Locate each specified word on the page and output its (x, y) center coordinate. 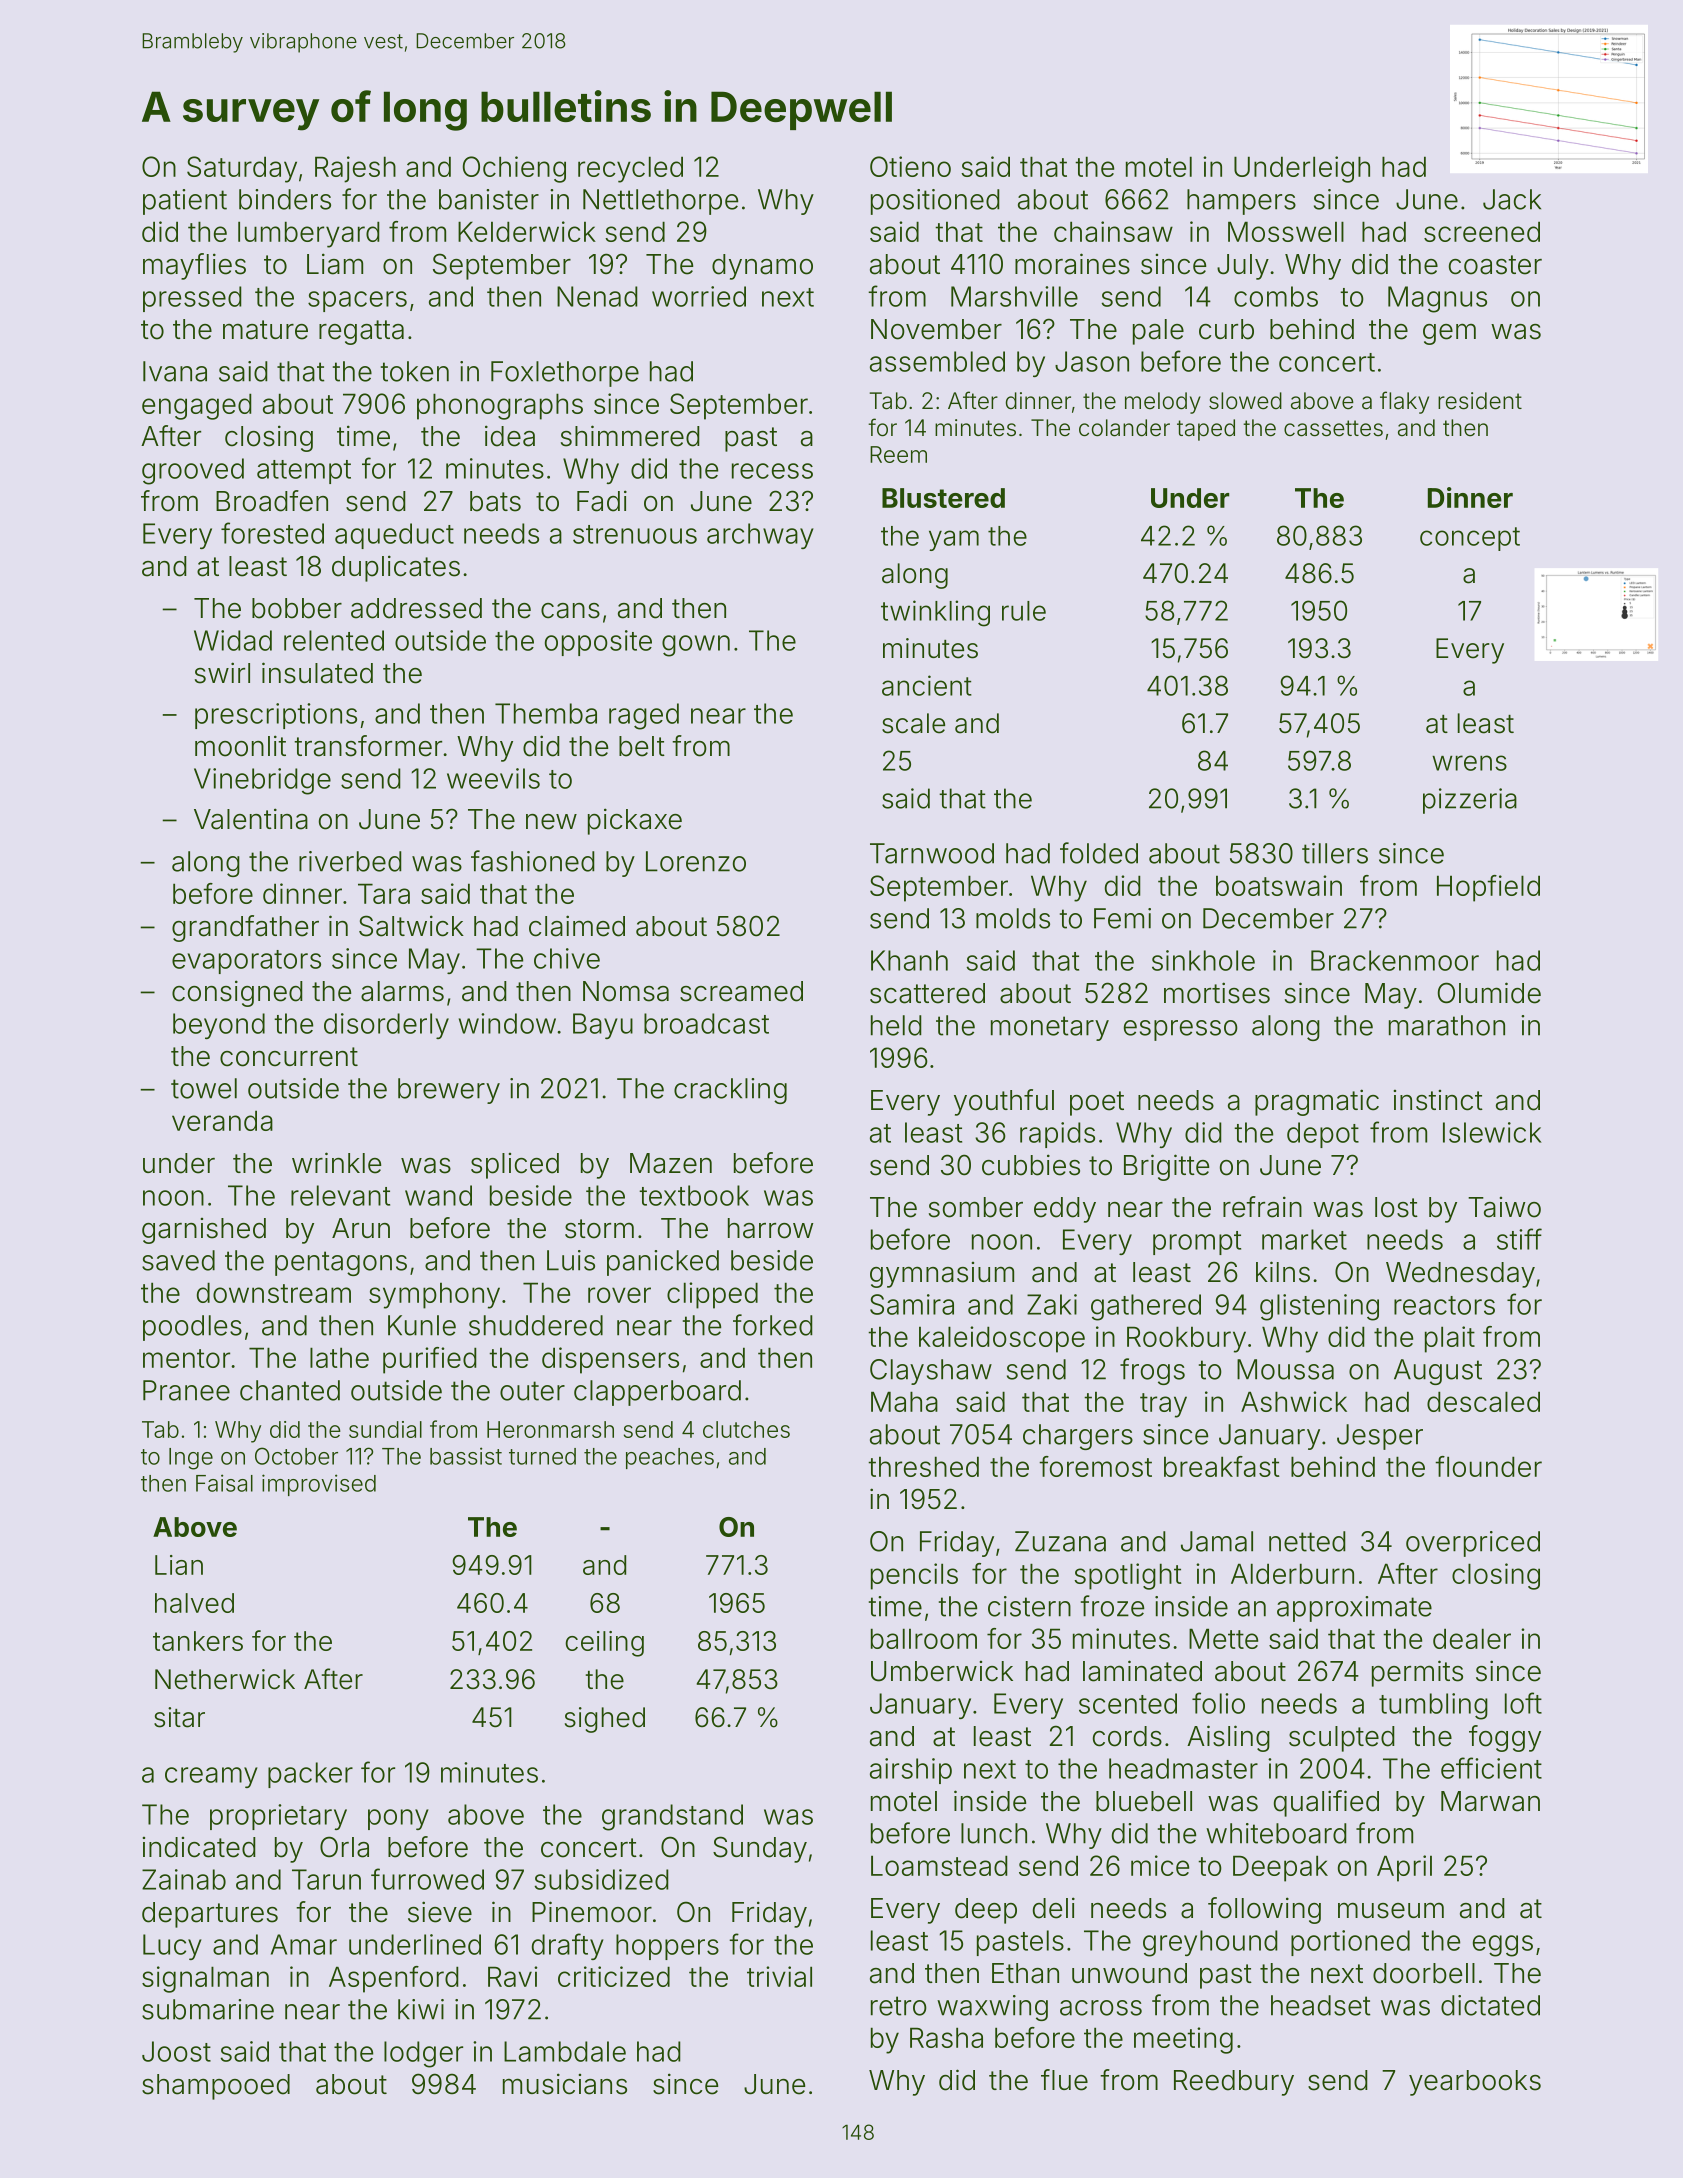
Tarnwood (932, 853)
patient (185, 202)
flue (1064, 2080)
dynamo (762, 267)
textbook (694, 1195)
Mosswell (1286, 231)
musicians (565, 2084)
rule (1024, 611)
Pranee (186, 1390)
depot (1323, 1135)
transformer (368, 746)
